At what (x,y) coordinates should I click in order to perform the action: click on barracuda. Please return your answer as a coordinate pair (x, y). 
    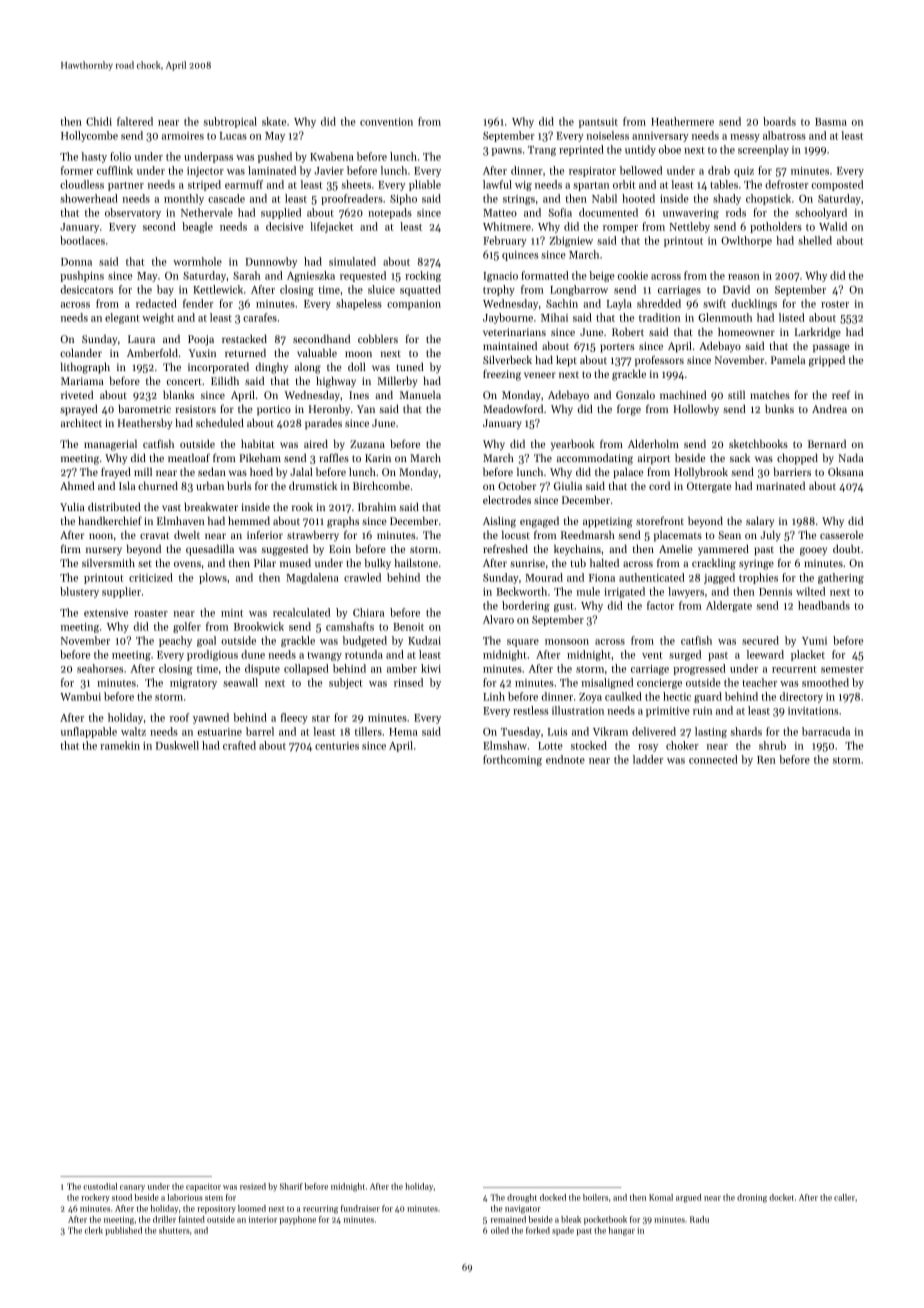
    Looking at the image, I should click on (826, 731).
